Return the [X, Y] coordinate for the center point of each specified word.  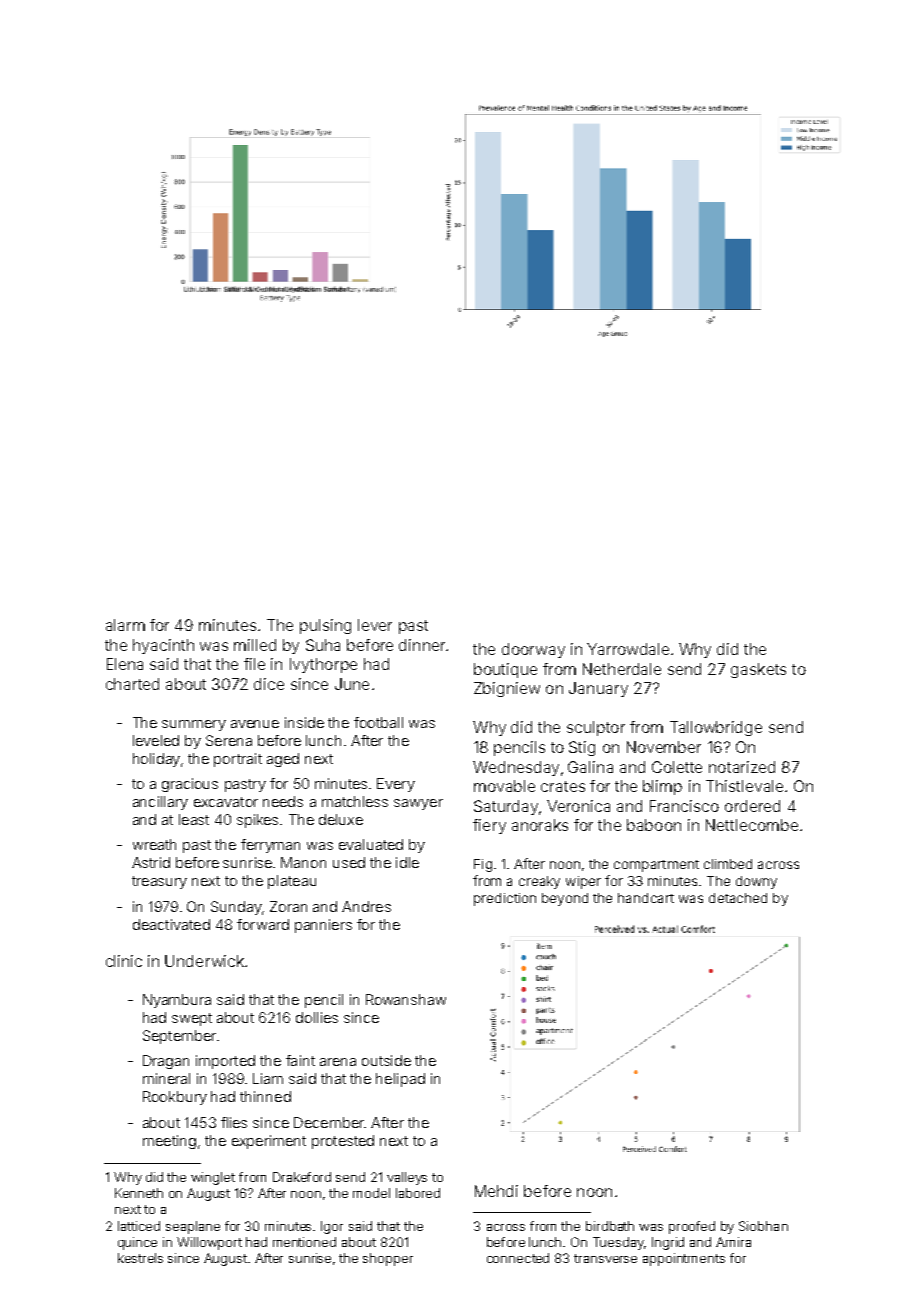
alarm [125, 625]
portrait [238, 760]
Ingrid [668, 1243]
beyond [565, 899]
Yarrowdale [628, 649]
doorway [533, 650]
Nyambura [177, 1001]
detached [738, 898]
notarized [742, 767]
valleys [407, 1178]
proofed [692, 1227]
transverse [605, 1258]
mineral [166, 1078]
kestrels [140, 1258]
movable [504, 786]
